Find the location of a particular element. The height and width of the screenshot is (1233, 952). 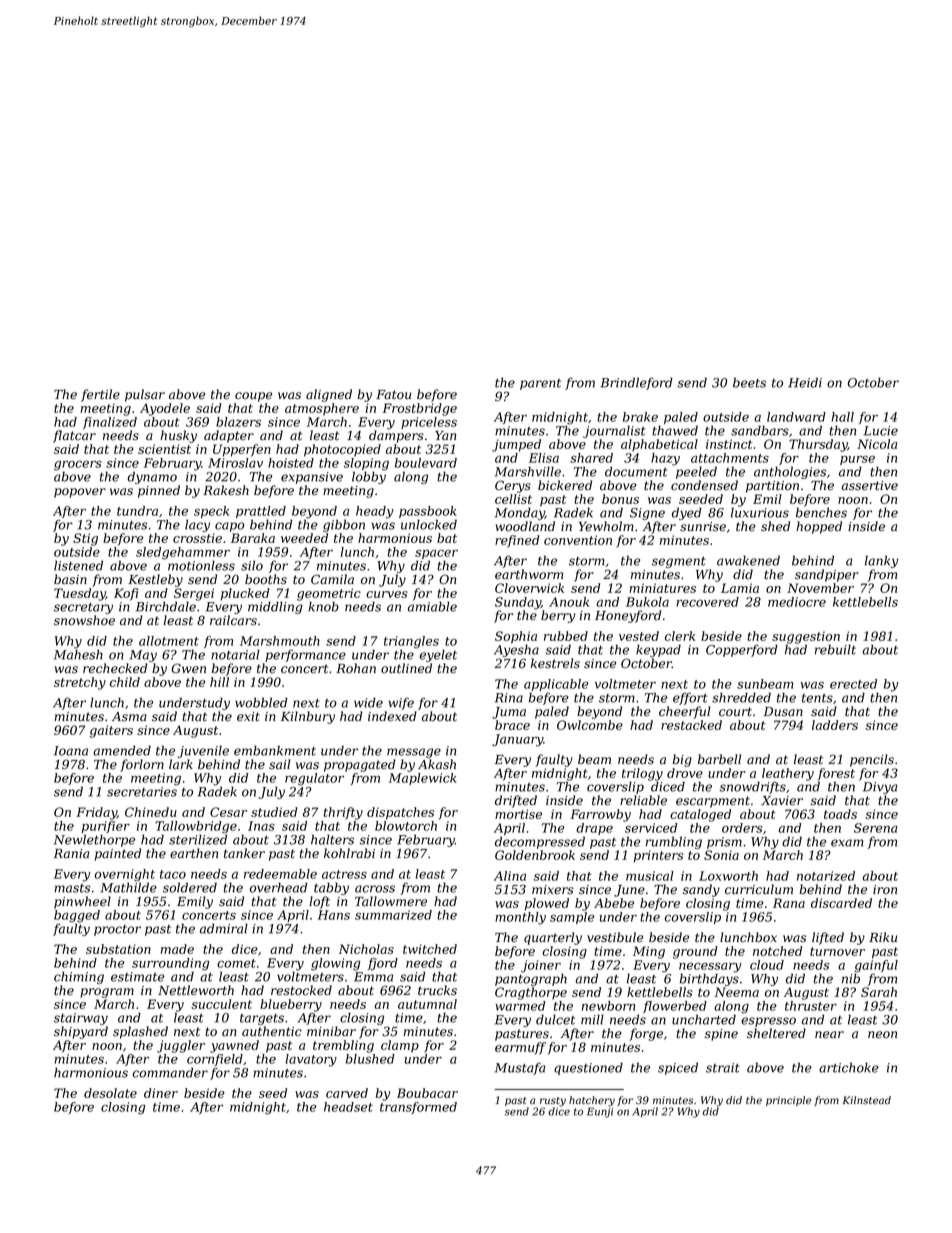

coupe is located at coordinates (253, 397).
